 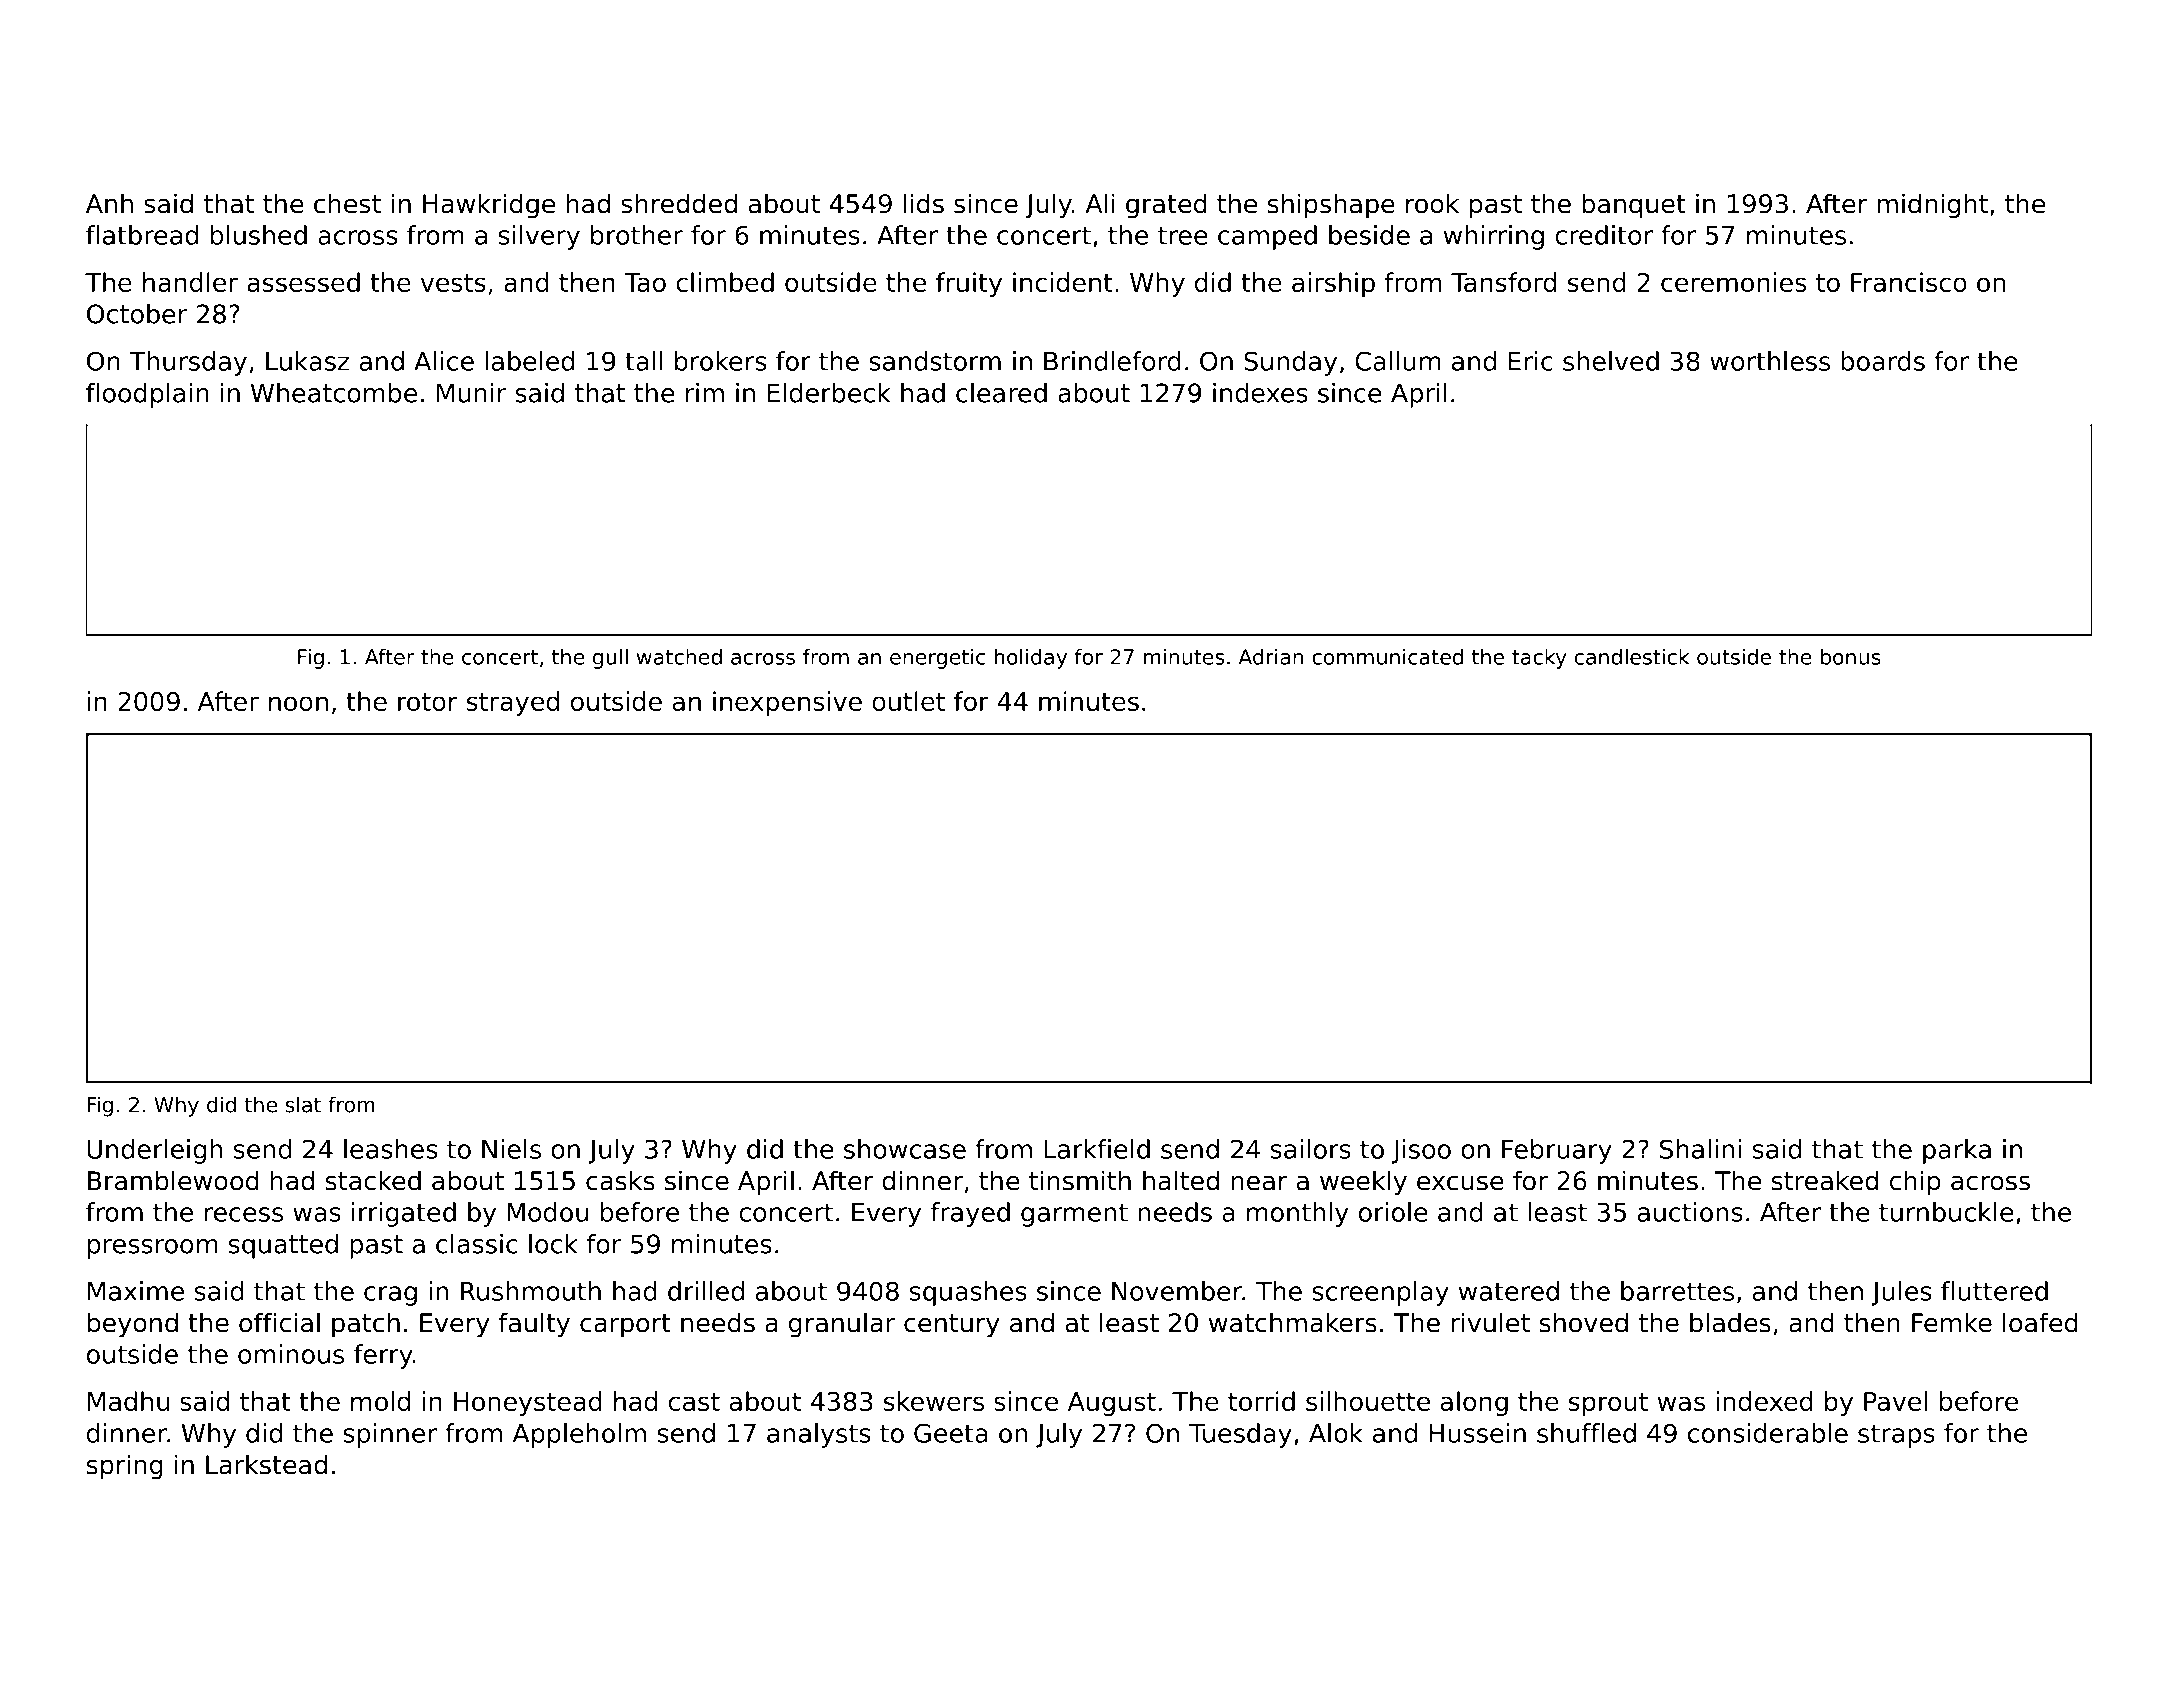 What do you see at coordinates (128, 1401) in the document?
I see `Madhu` at bounding box center [128, 1401].
